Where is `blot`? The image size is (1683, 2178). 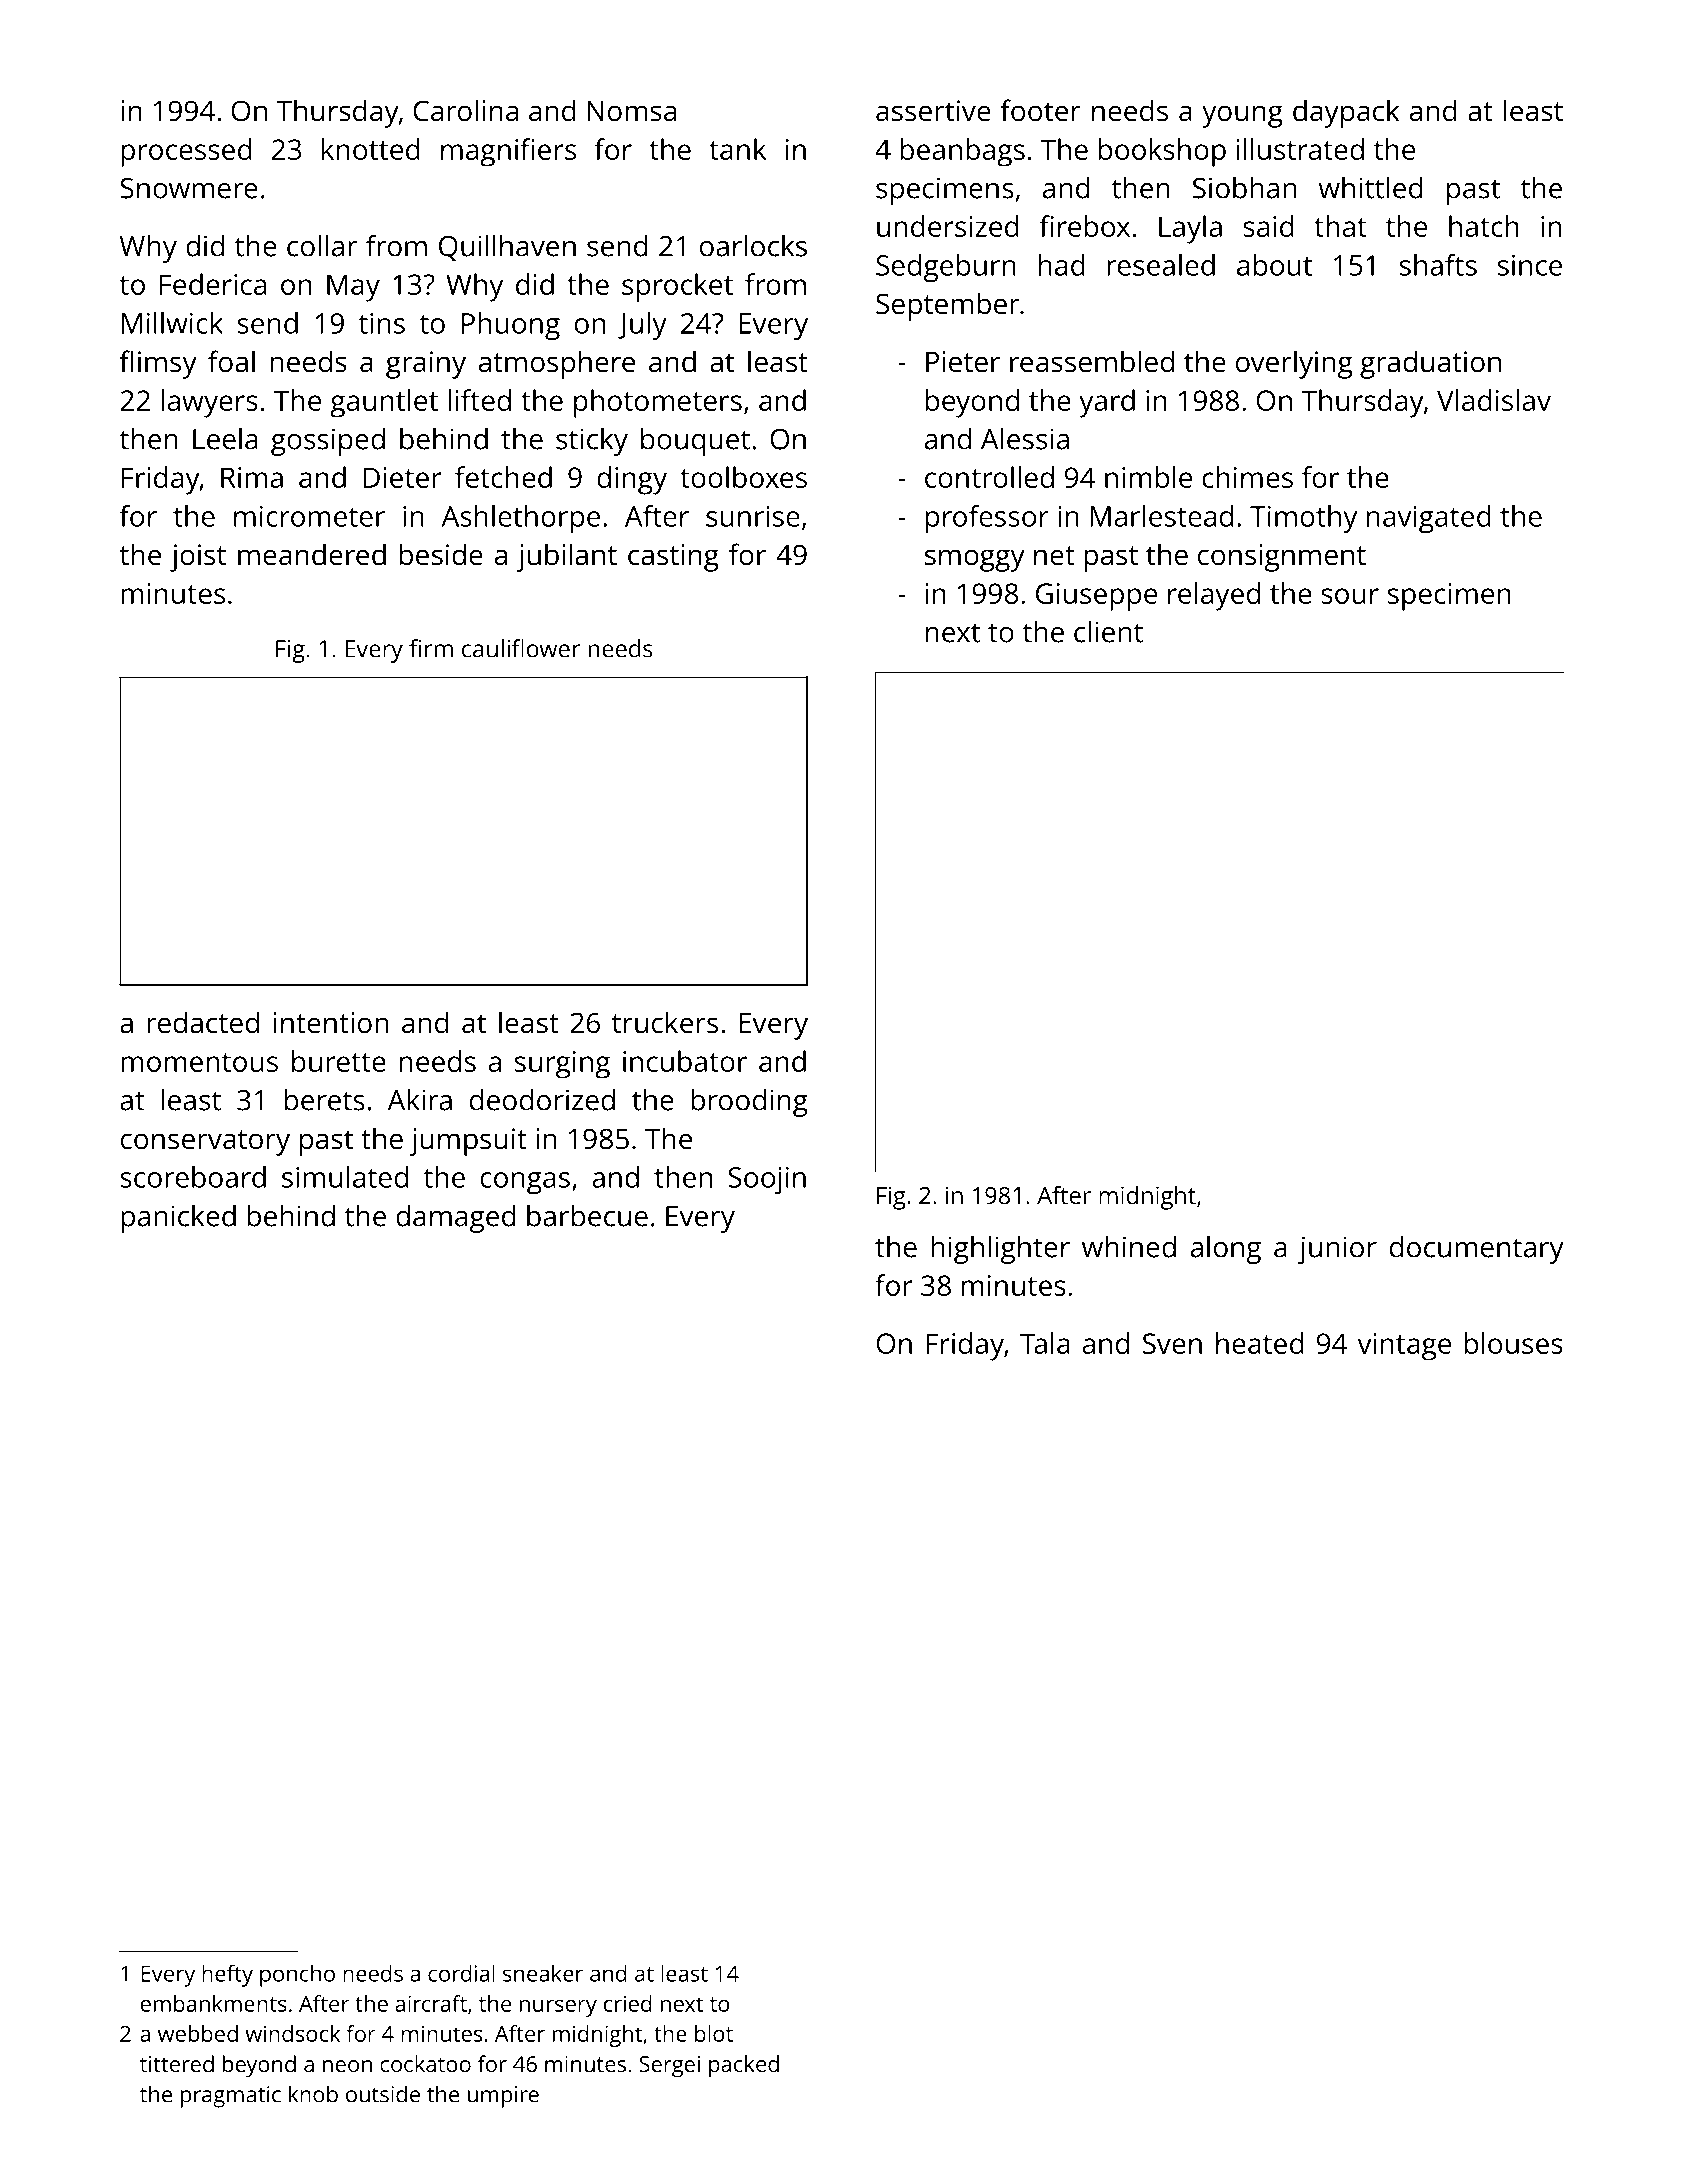
blot is located at coordinates (714, 2033).
